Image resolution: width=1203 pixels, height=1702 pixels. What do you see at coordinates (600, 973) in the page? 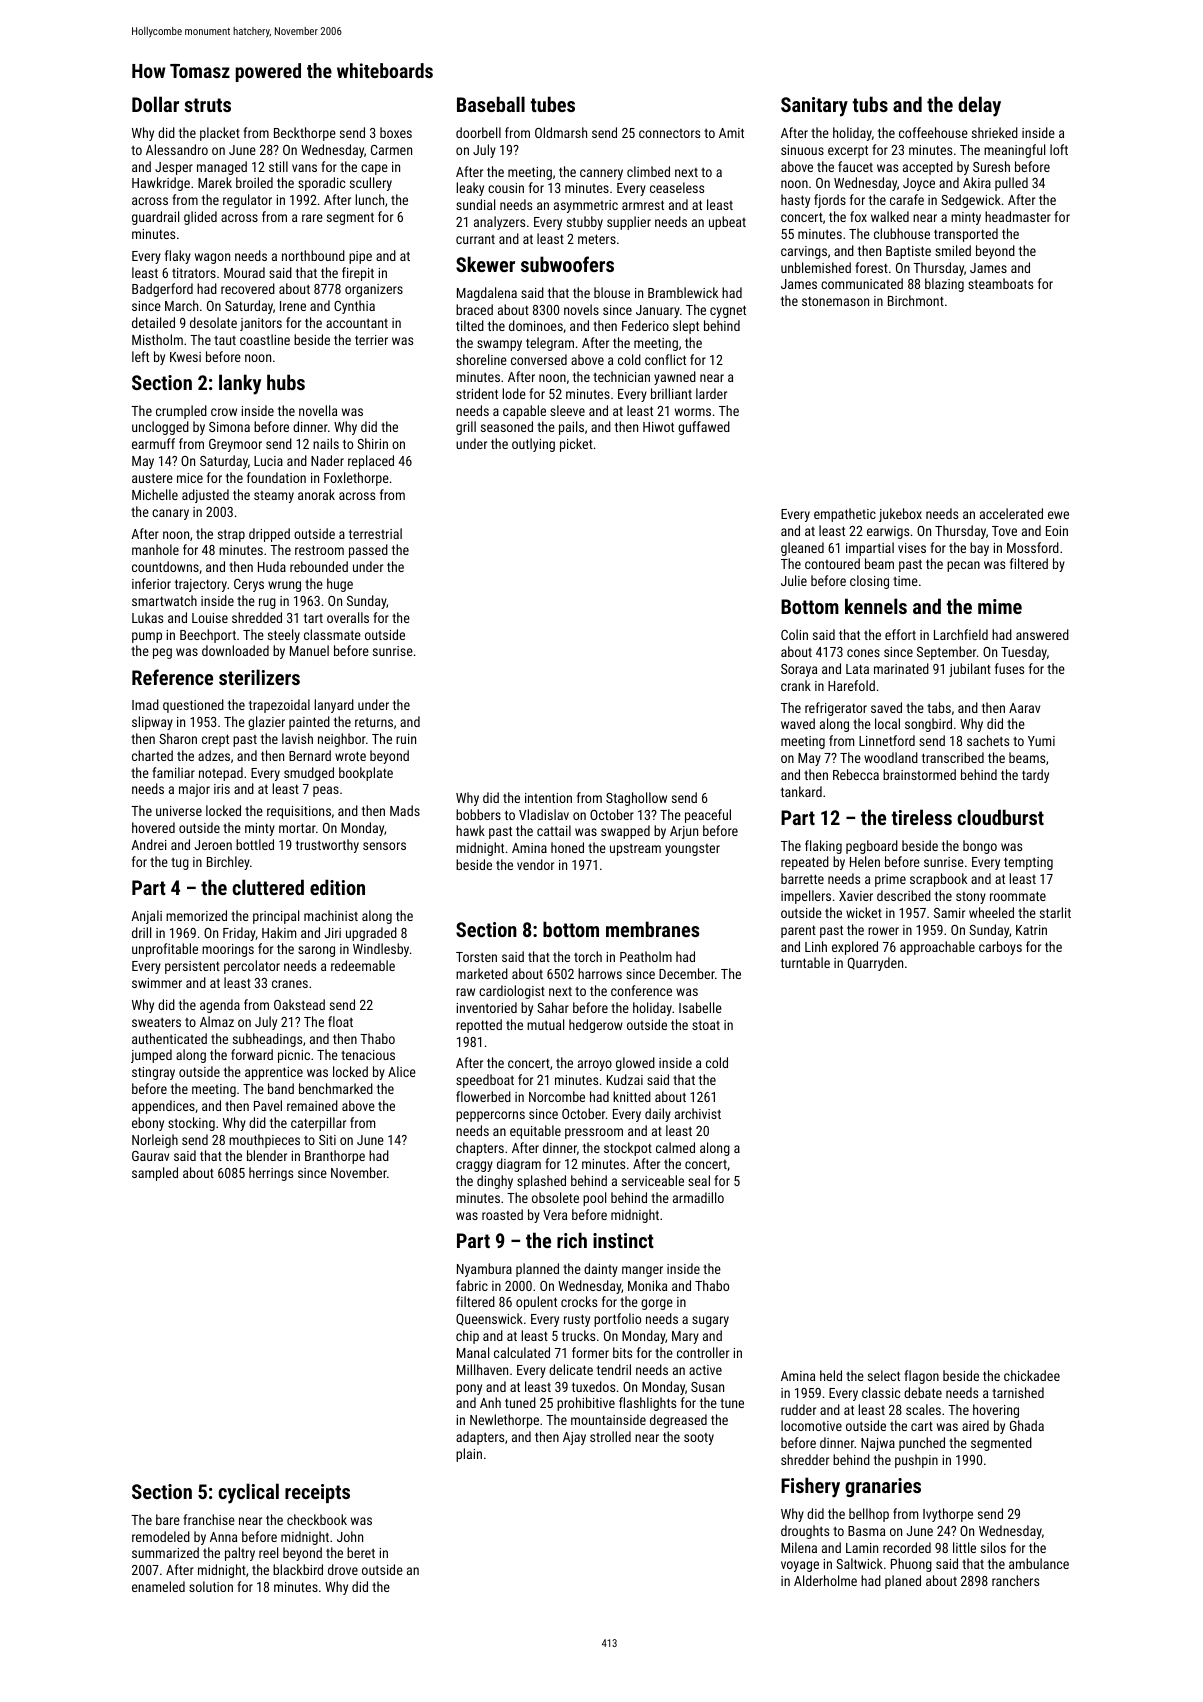
I see `harrows` at bounding box center [600, 973].
